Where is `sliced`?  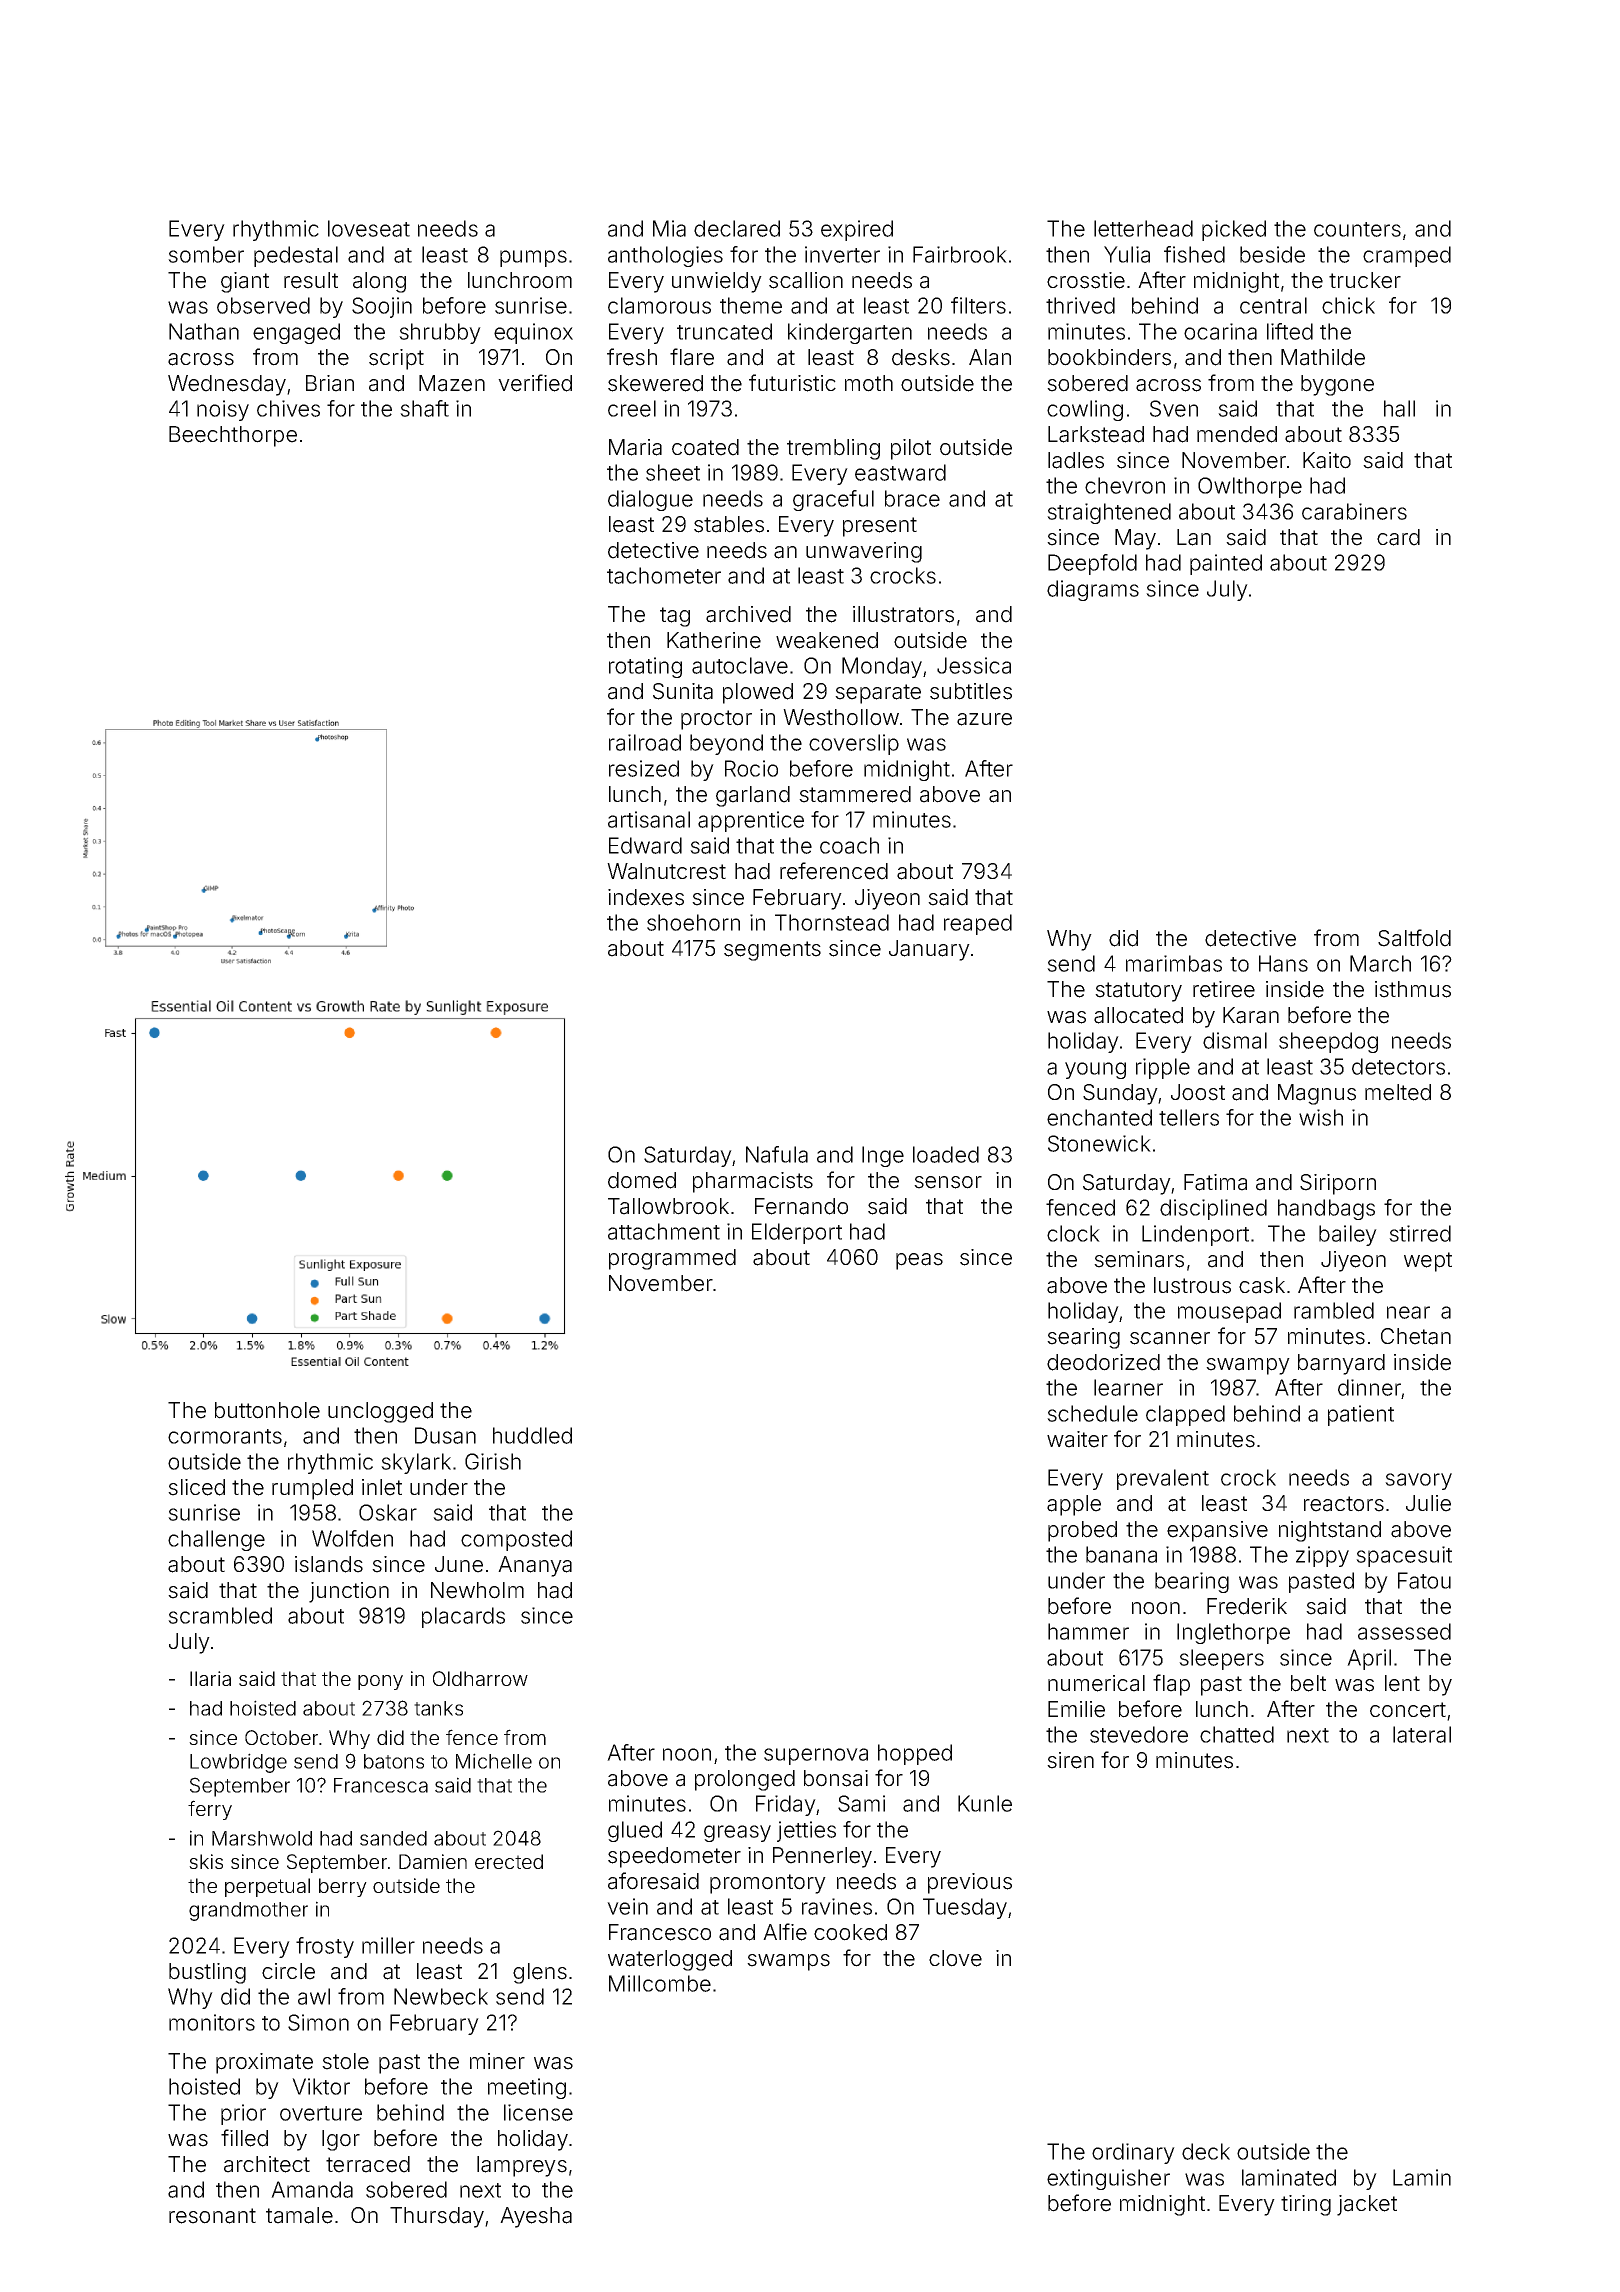 sliced is located at coordinates (196, 1487).
